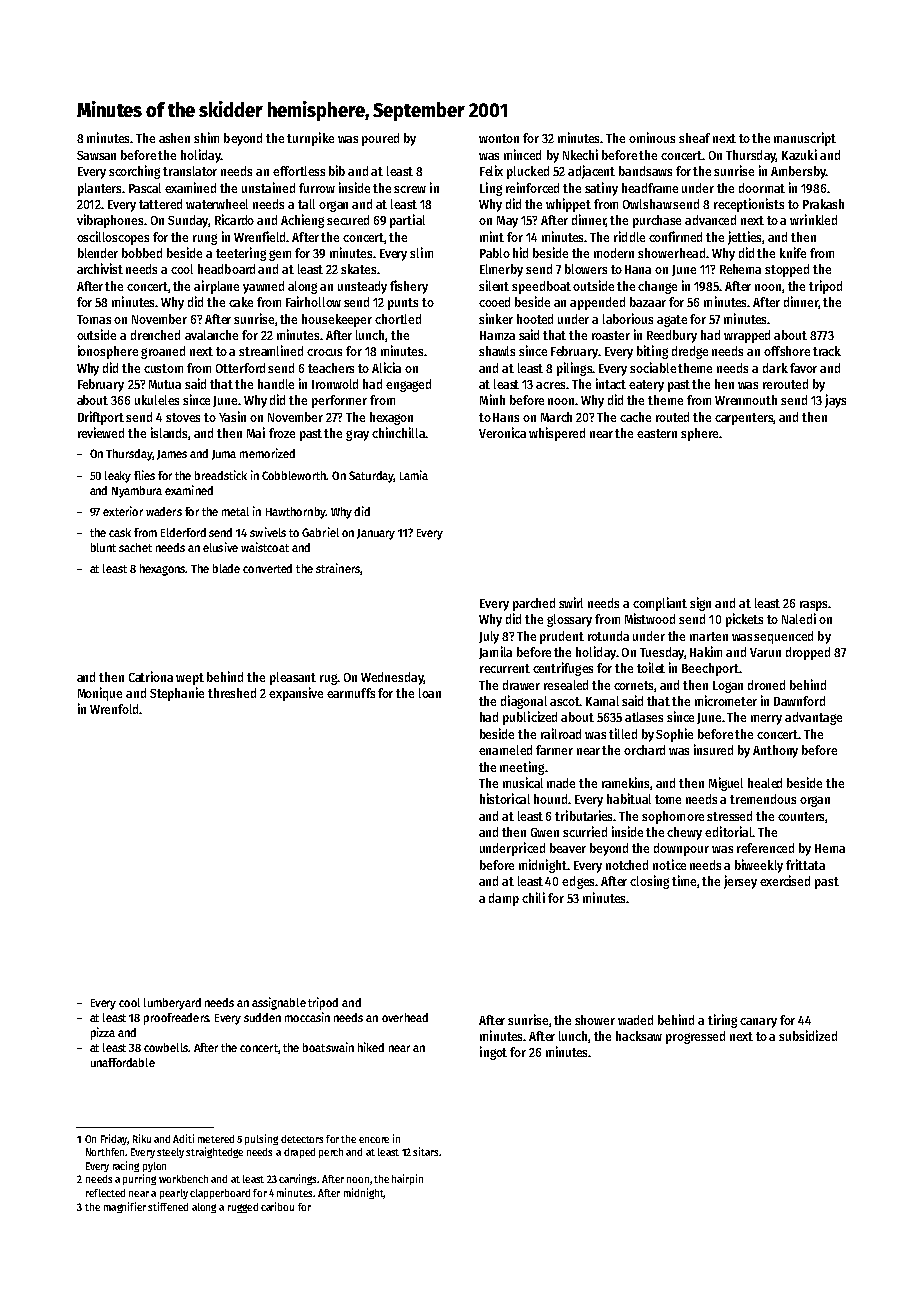 This screenshot has height=1308, width=924. Describe the element at coordinates (99, 189) in the screenshot. I see `planters` at that location.
